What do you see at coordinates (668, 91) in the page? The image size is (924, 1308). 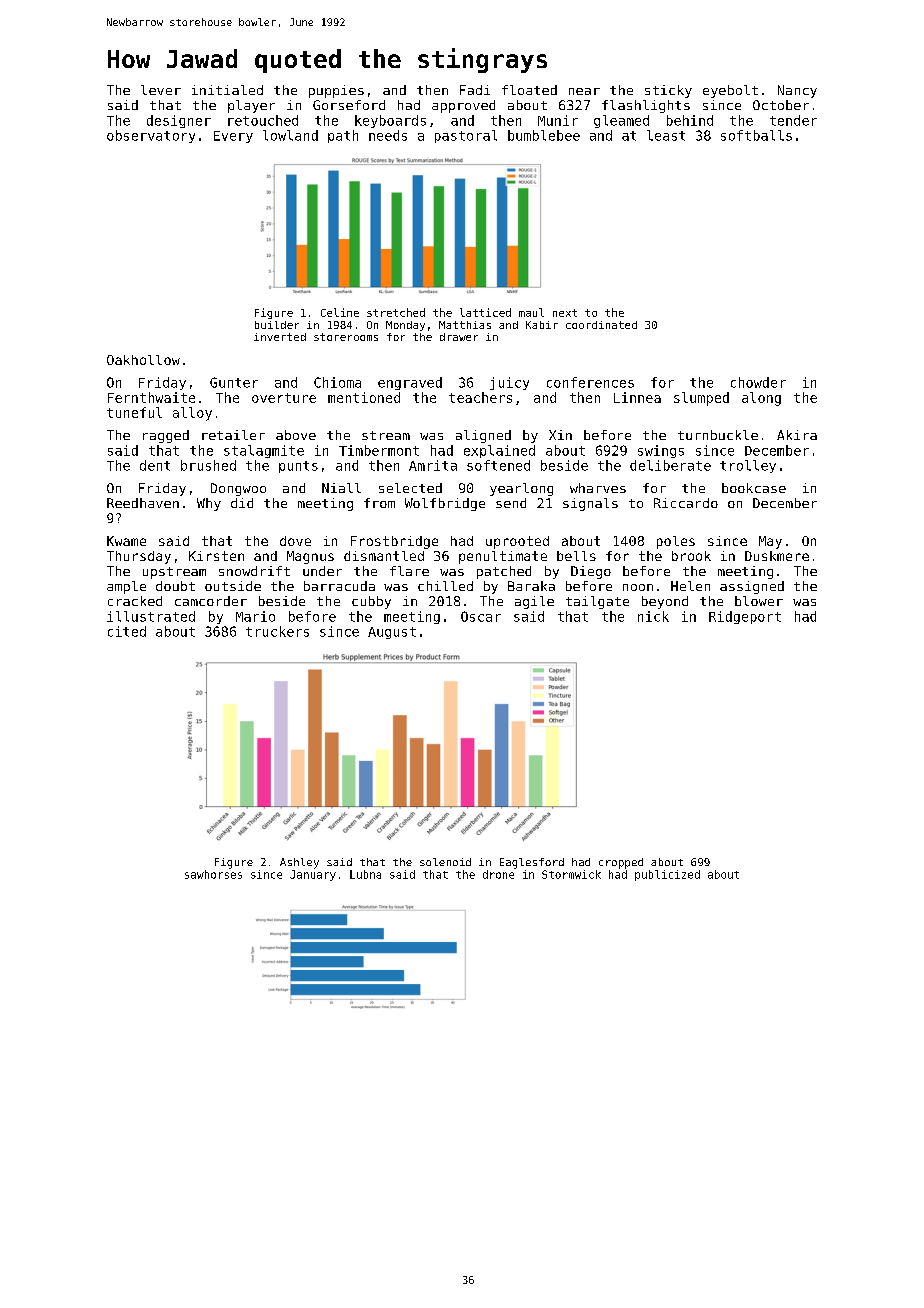 I see `sticky` at bounding box center [668, 91].
